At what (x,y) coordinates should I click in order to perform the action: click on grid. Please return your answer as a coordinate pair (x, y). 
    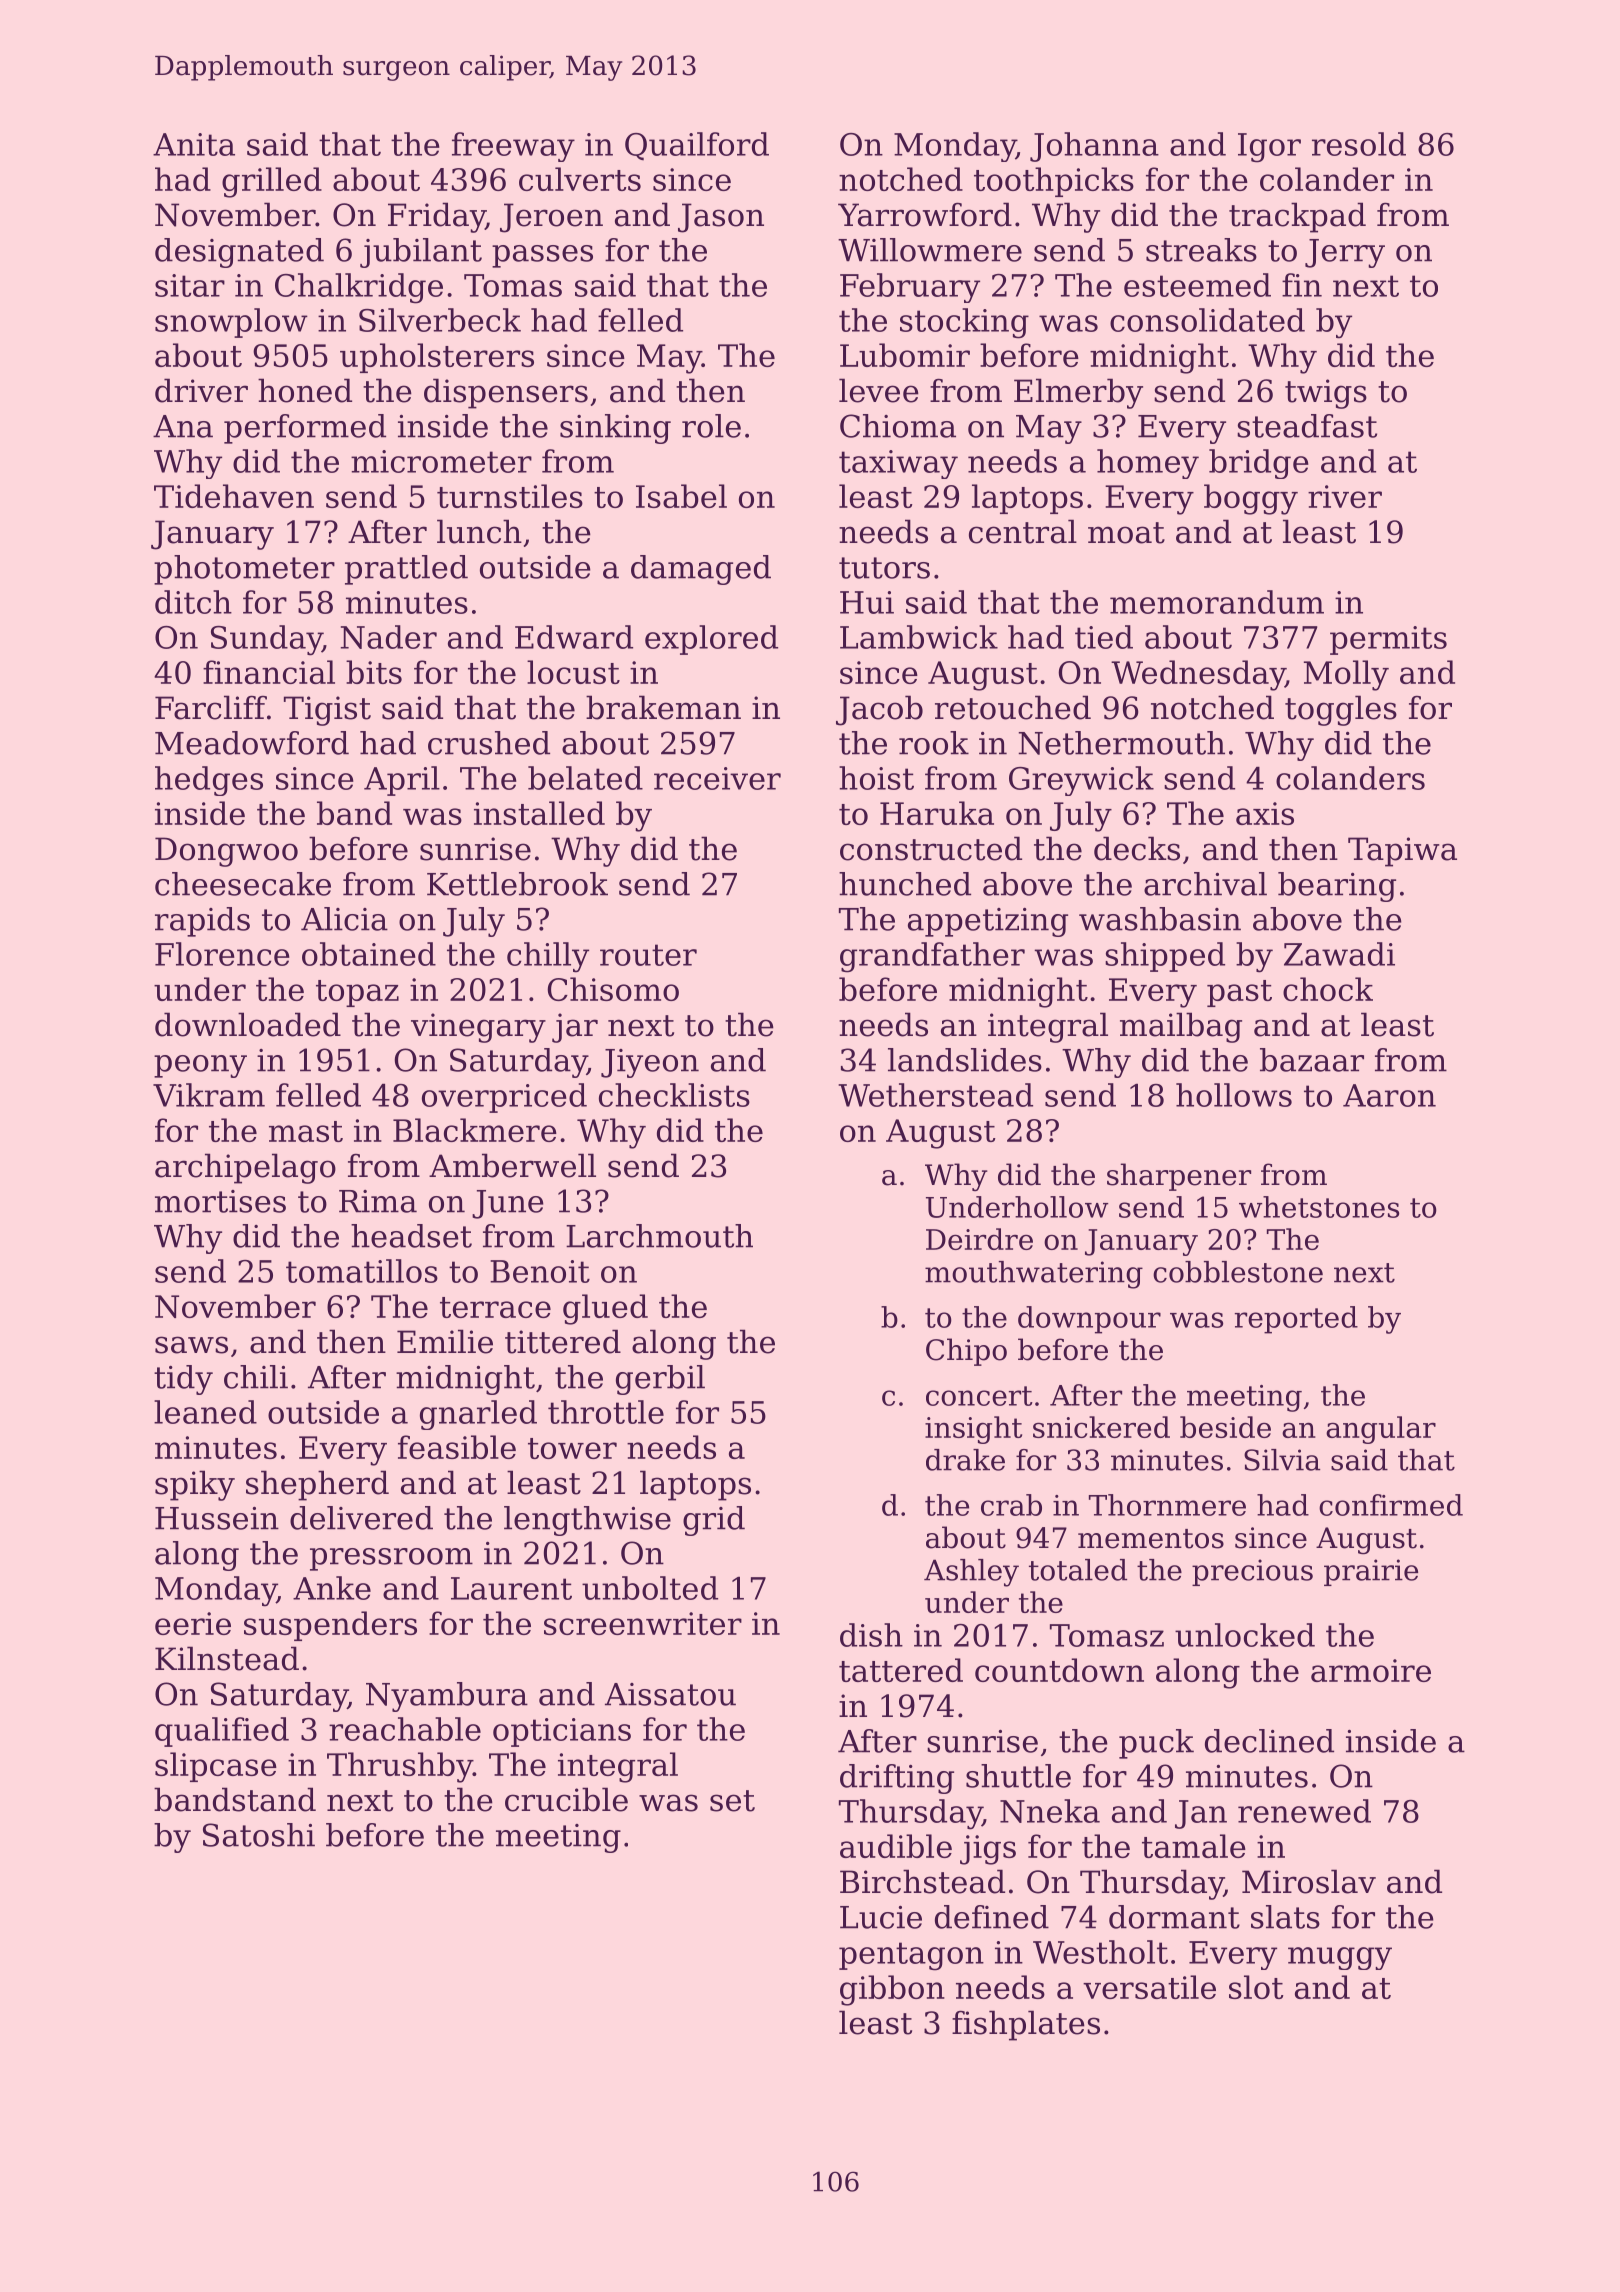
    Looking at the image, I should click on (714, 1521).
